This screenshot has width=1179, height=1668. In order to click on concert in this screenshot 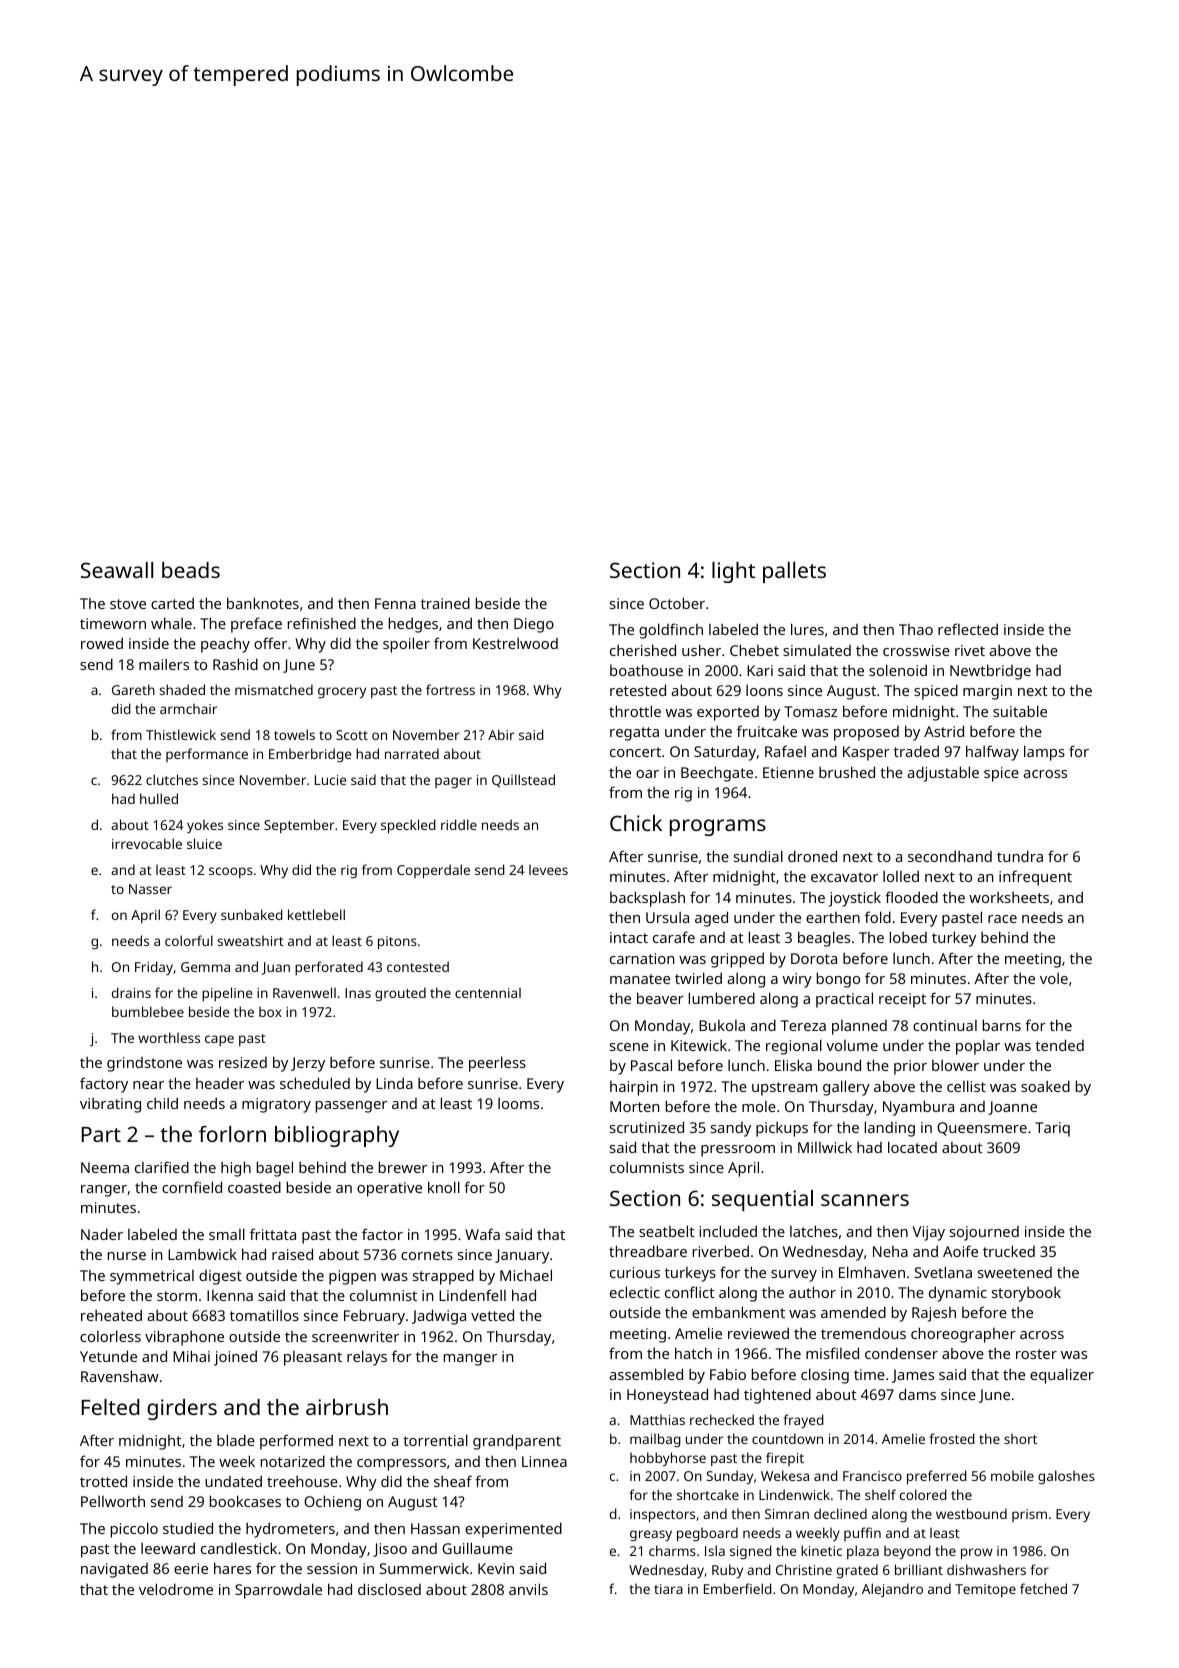, I will do `click(635, 752)`.
